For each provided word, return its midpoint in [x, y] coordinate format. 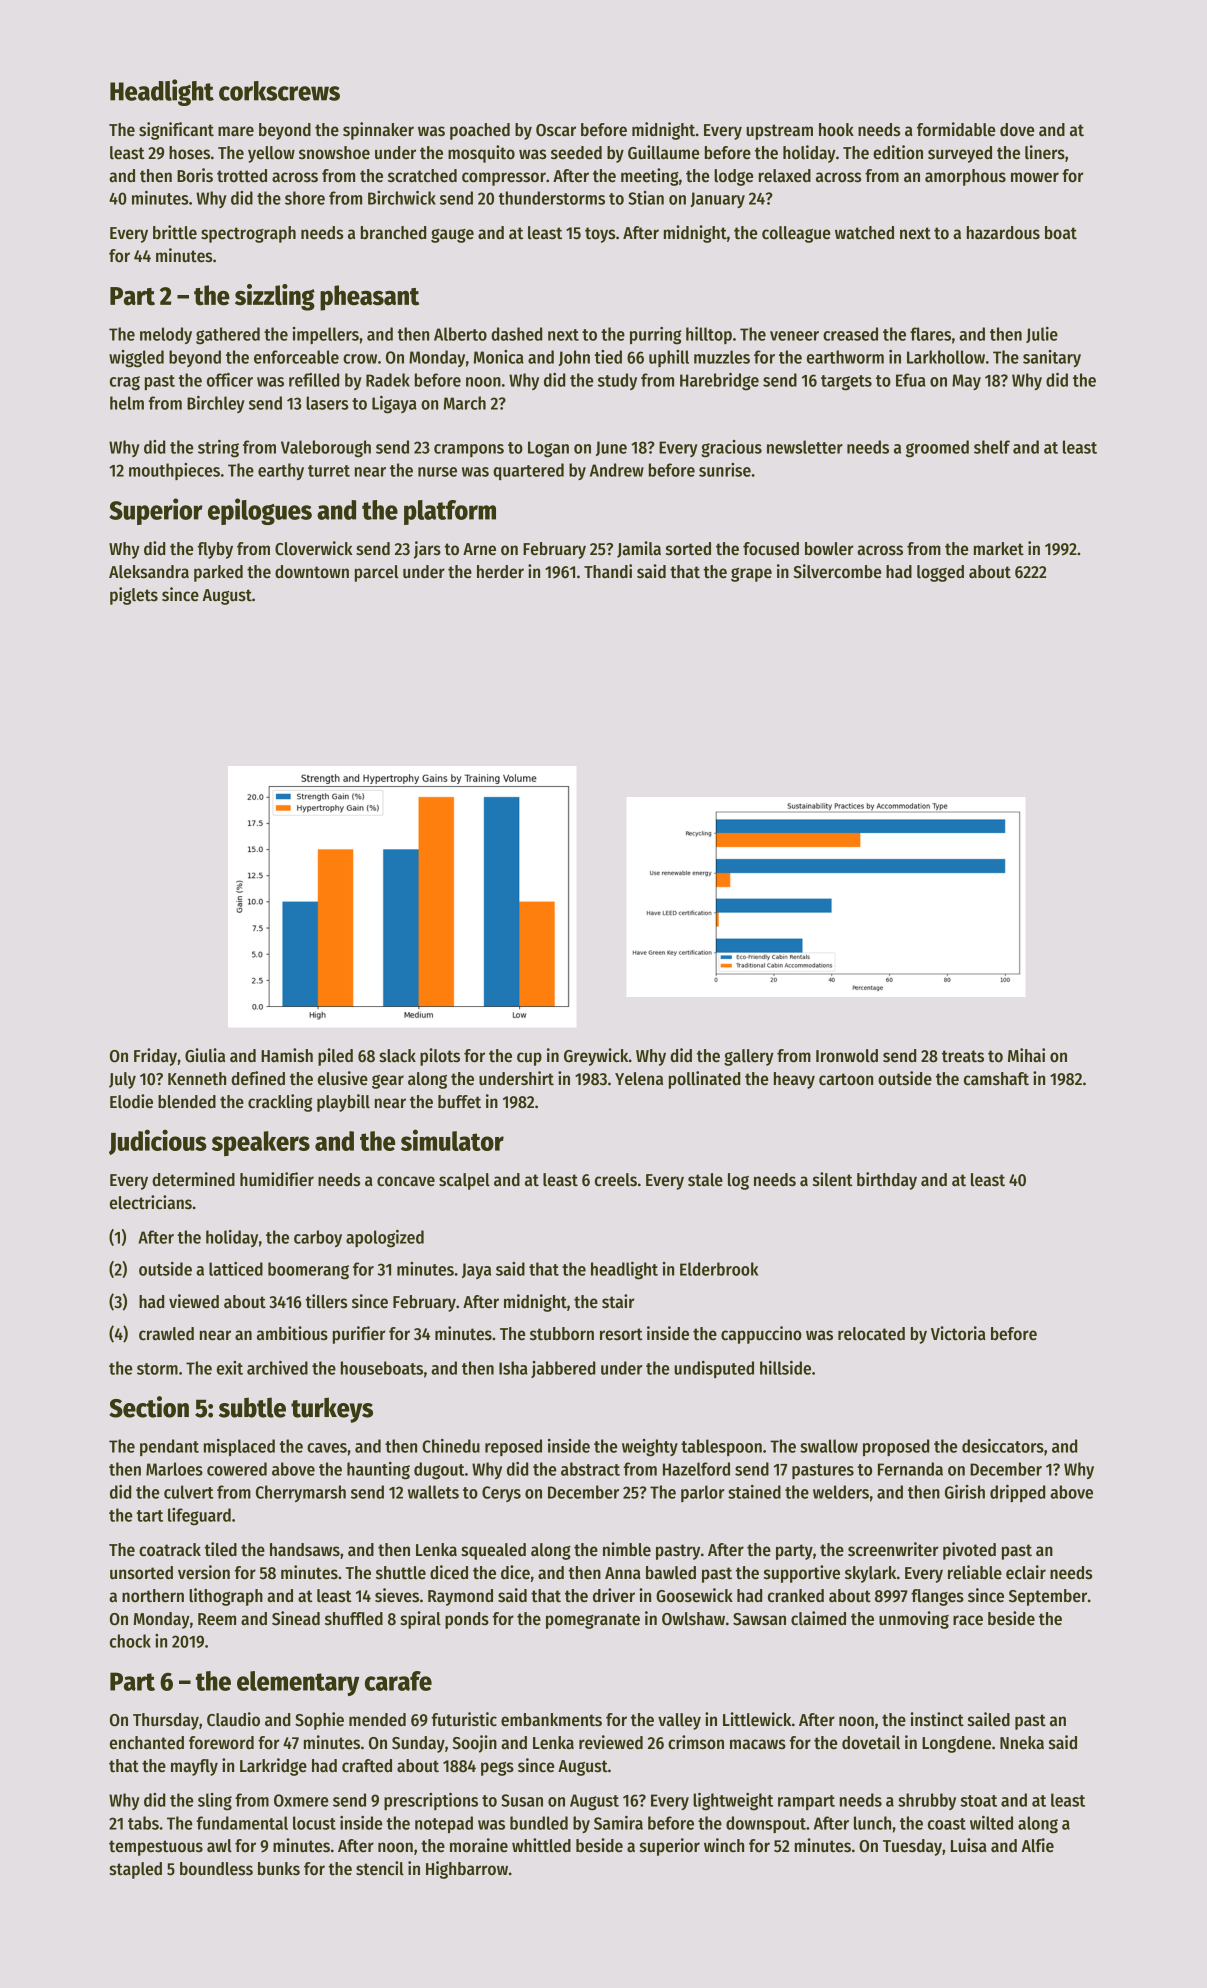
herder [500, 572]
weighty [650, 1448]
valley [679, 1721]
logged [940, 573]
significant [176, 131]
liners [1045, 152]
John [574, 358]
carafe [398, 1681]
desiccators [1003, 1446]
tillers [326, 1301]
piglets [134, 596]
